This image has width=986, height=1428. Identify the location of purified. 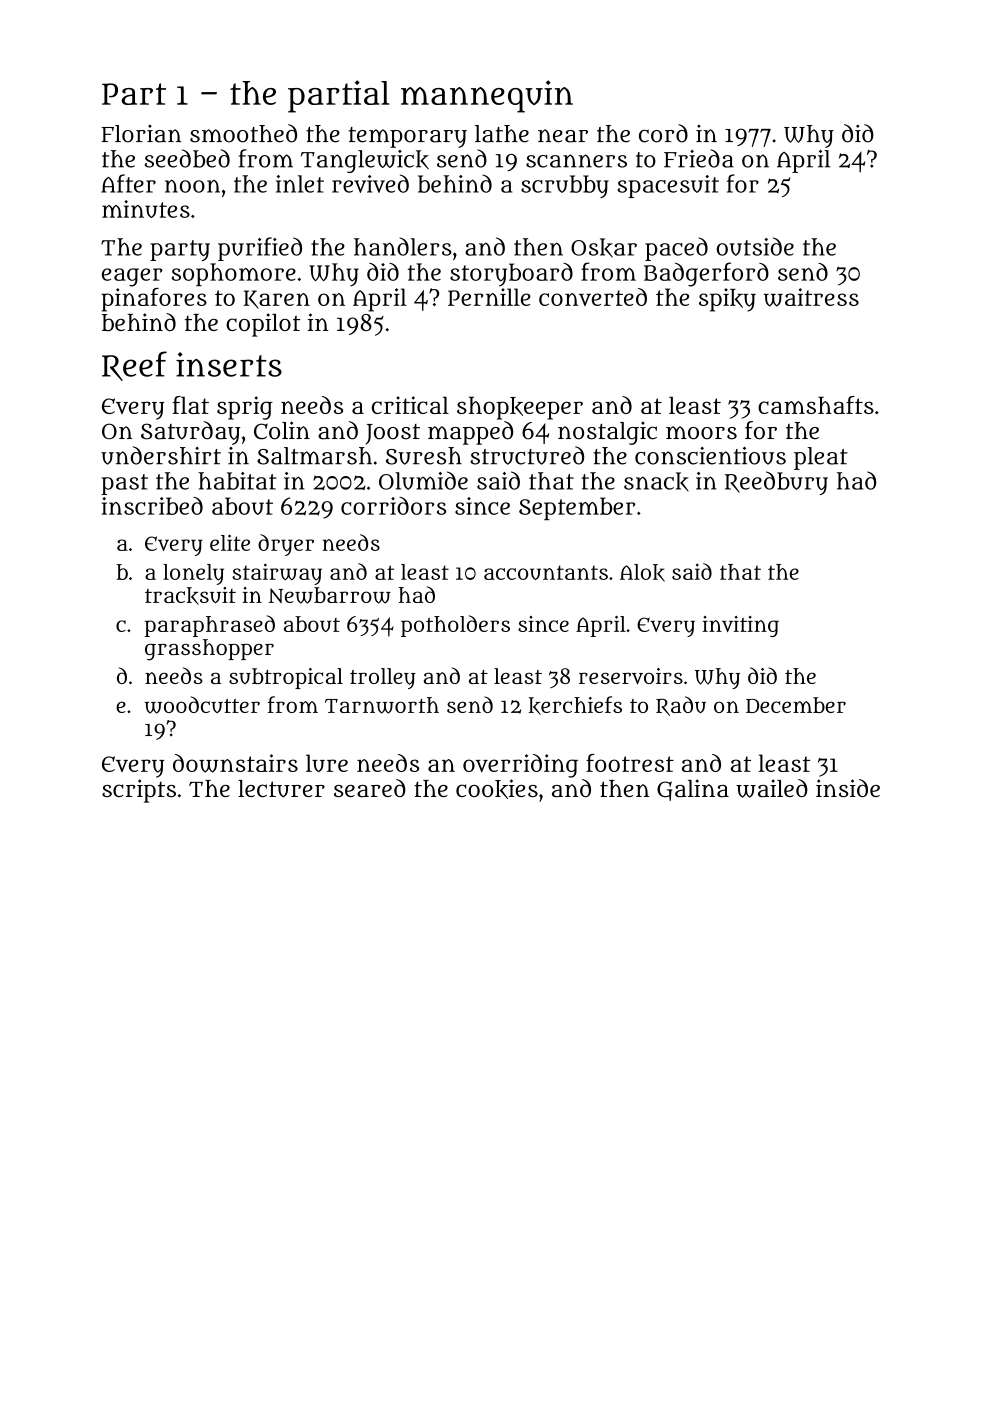
(260, 249).
